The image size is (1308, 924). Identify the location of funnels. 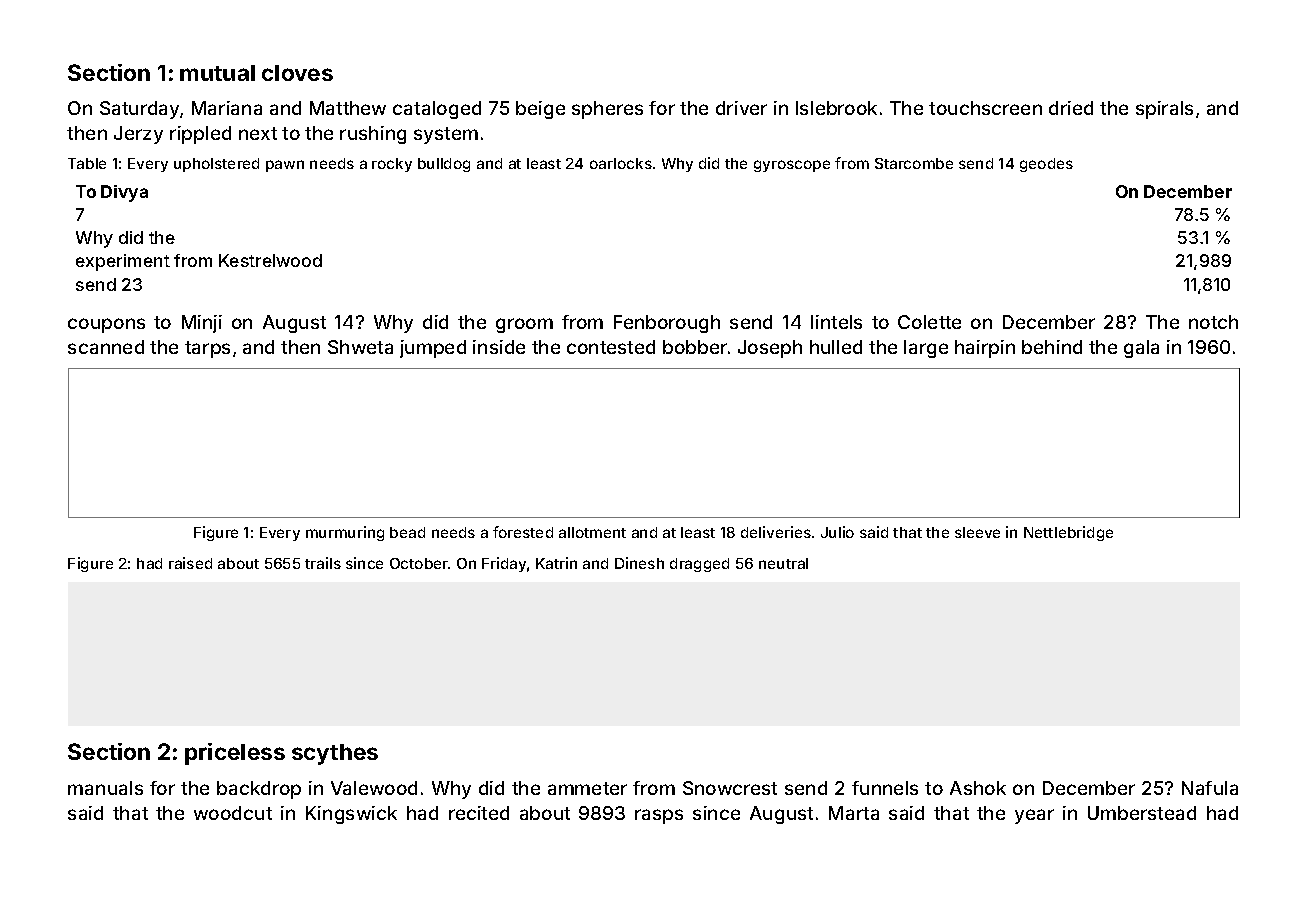
(885, 788).
